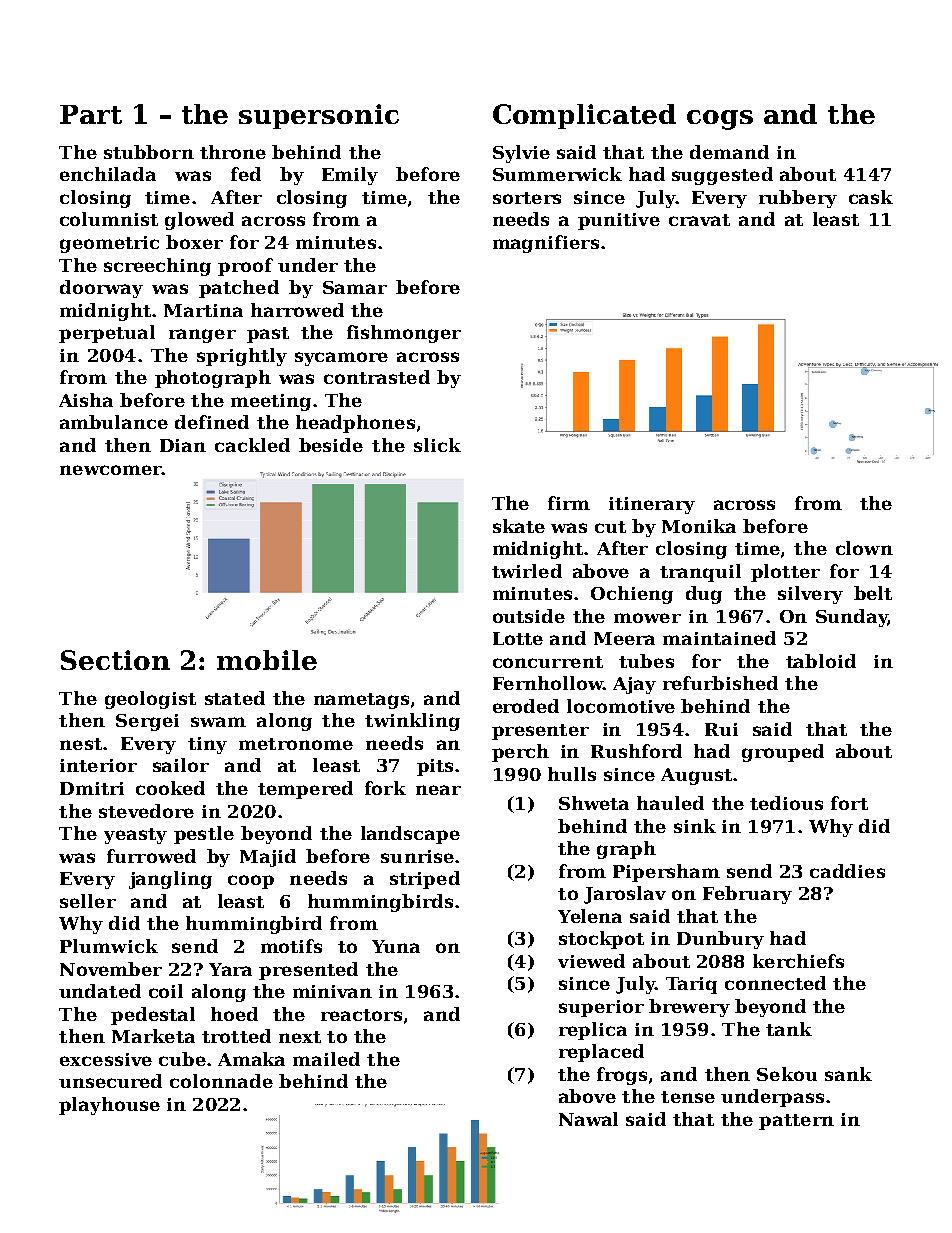  What do you see at coordinates (798, 961) in the screenshot?
I see `kerchiefs` at bounding box center [798, 961].
